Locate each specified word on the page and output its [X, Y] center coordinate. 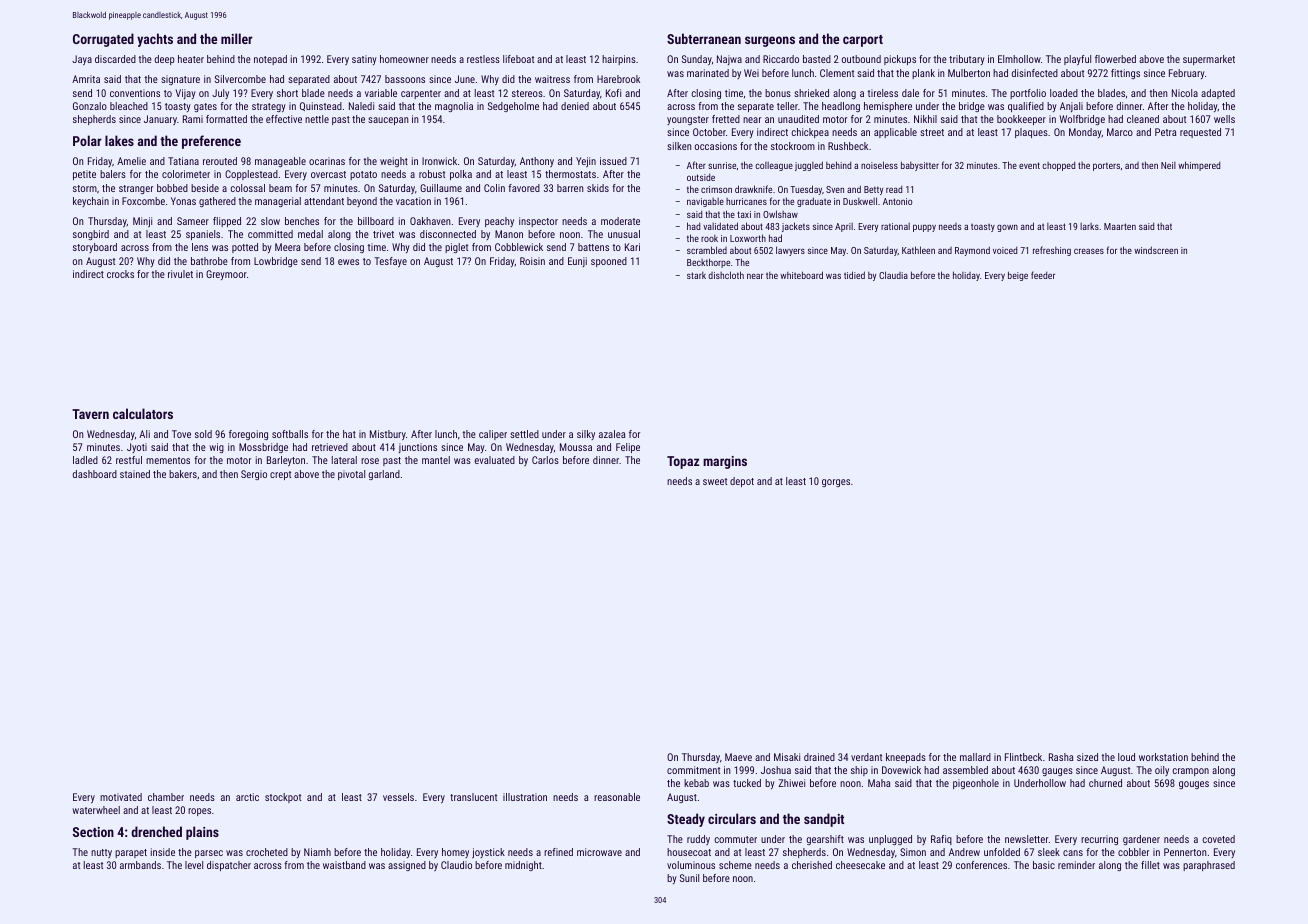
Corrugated [103, 40]
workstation [1163, 757]
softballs [290, 434]
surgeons [770, 41]
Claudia [893, 275]
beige [1018, 276]
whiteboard [801, 275]
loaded [1064, 93]
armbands [140, 865]
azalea [612, 434]
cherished [812, 865]
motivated [121, 797]
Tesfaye [390, 262]
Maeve [738, 757]
